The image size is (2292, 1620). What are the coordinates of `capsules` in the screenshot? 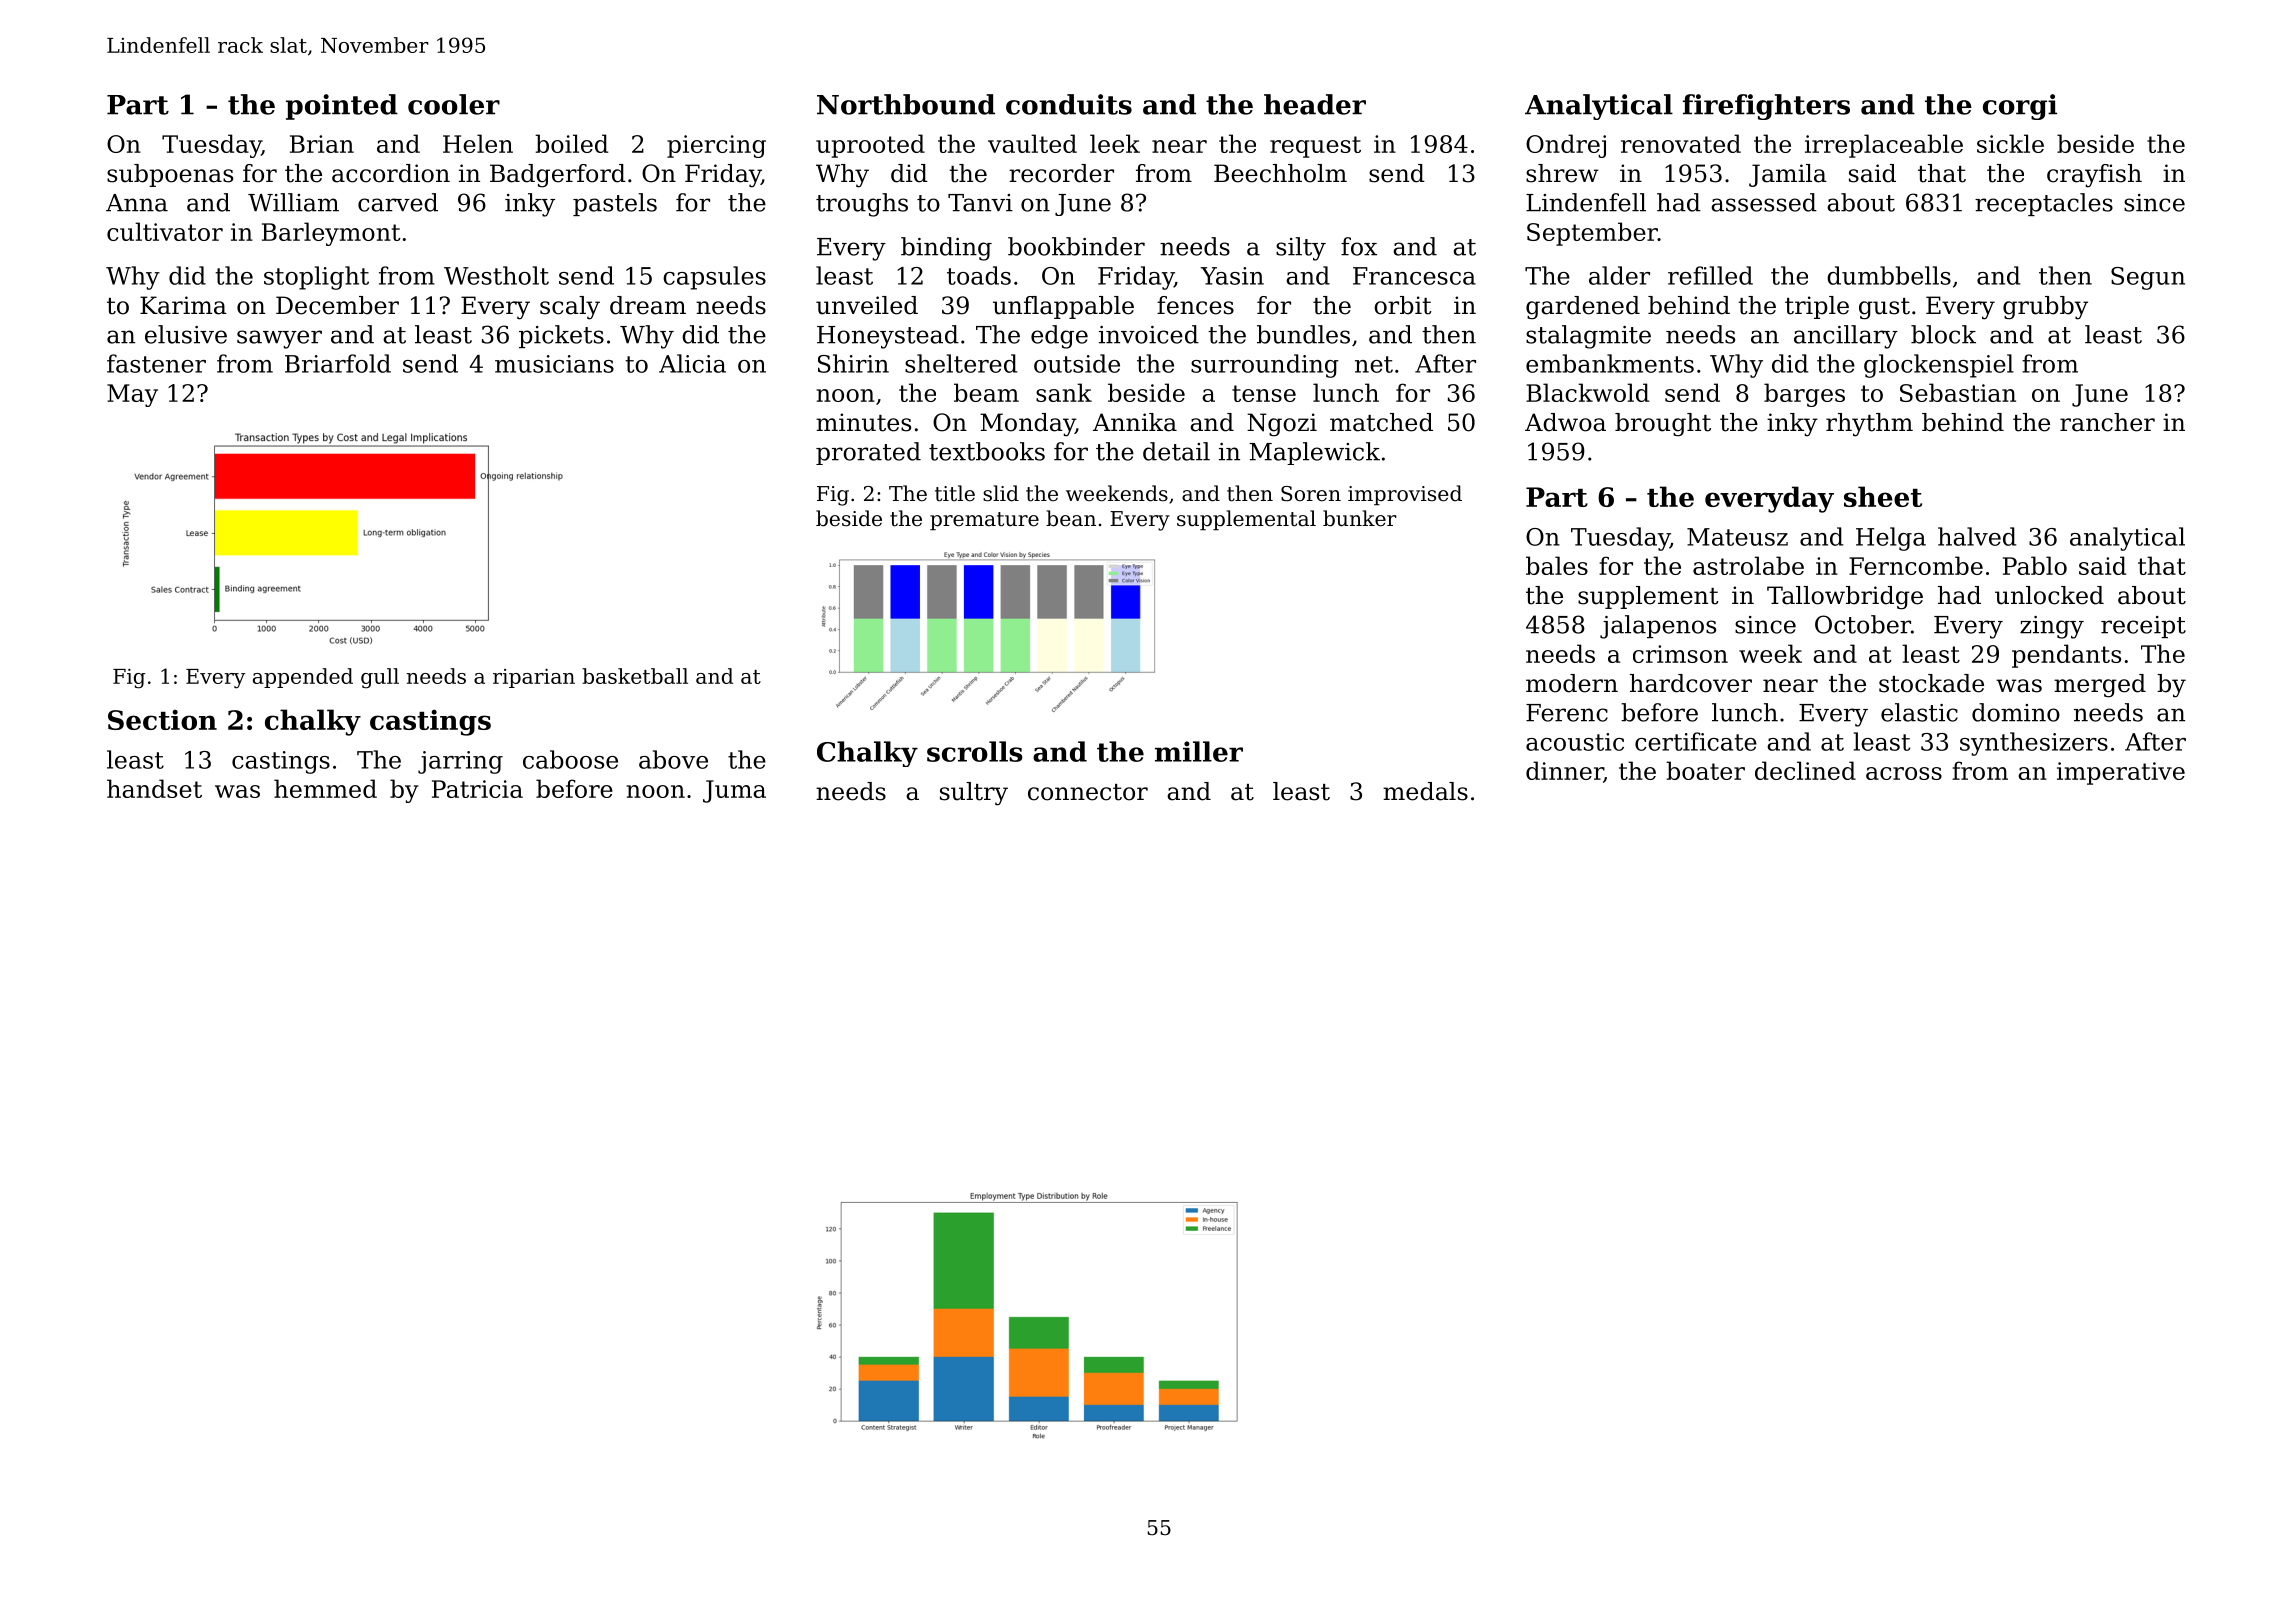 It's located at (714, 278).
